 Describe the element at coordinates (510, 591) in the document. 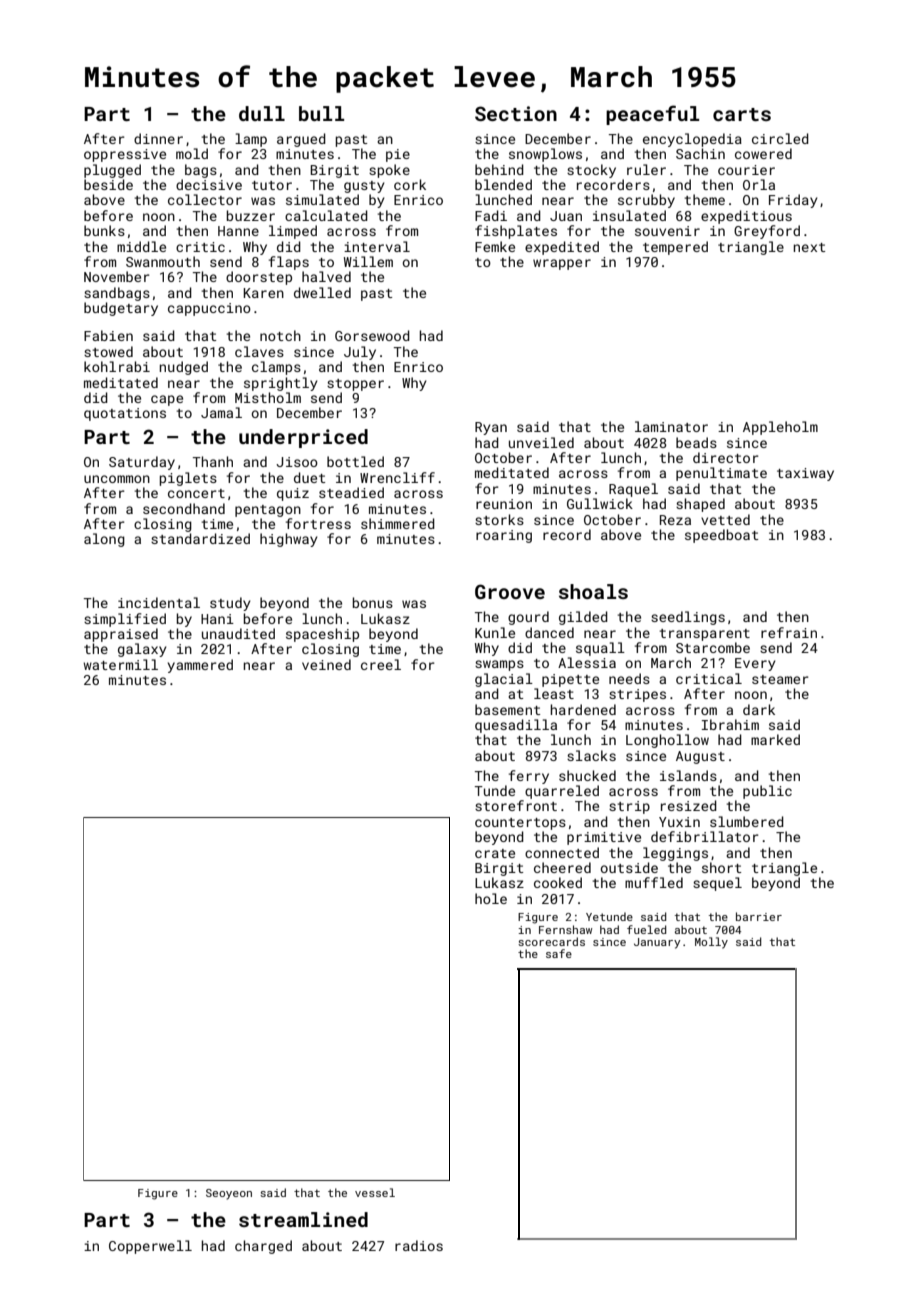

I see `Groove` at that location.
